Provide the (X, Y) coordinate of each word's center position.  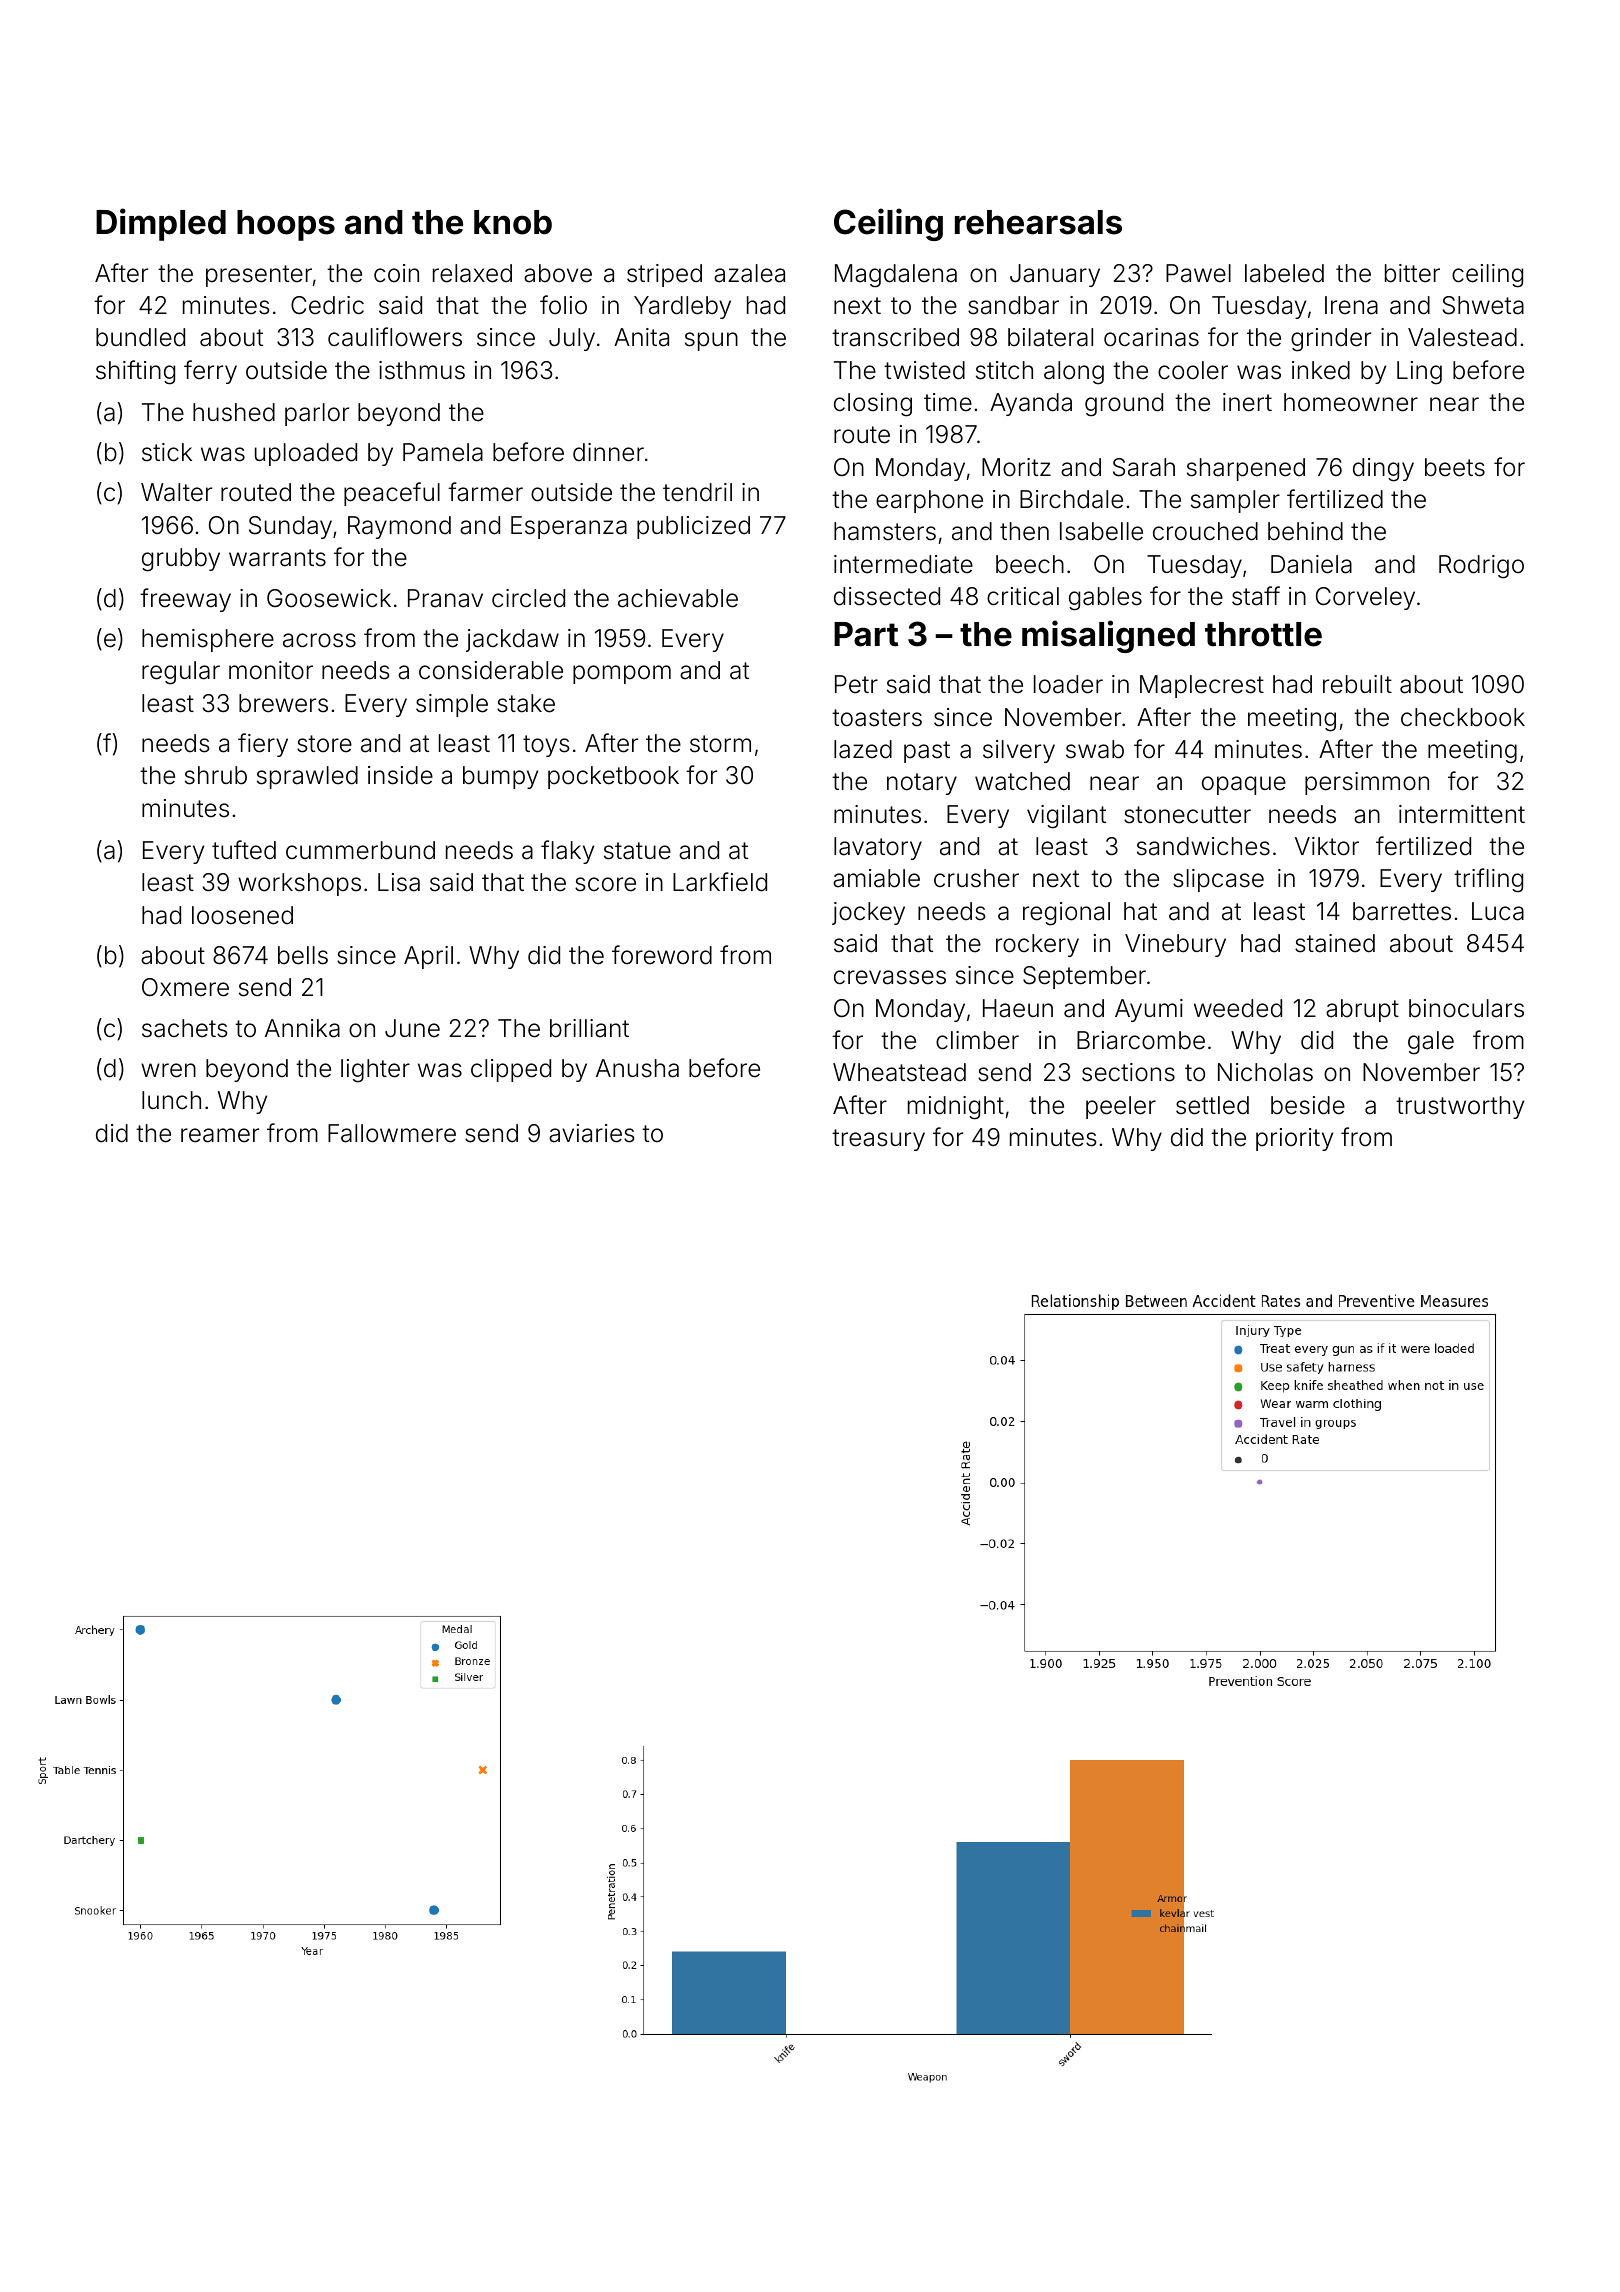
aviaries (592, 1133)
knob (513, 222)
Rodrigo (1481, 567)
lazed (863, 749)
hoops (286, 225)
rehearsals (1038, 222)
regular (181, 673)
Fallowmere (392, 1133)
